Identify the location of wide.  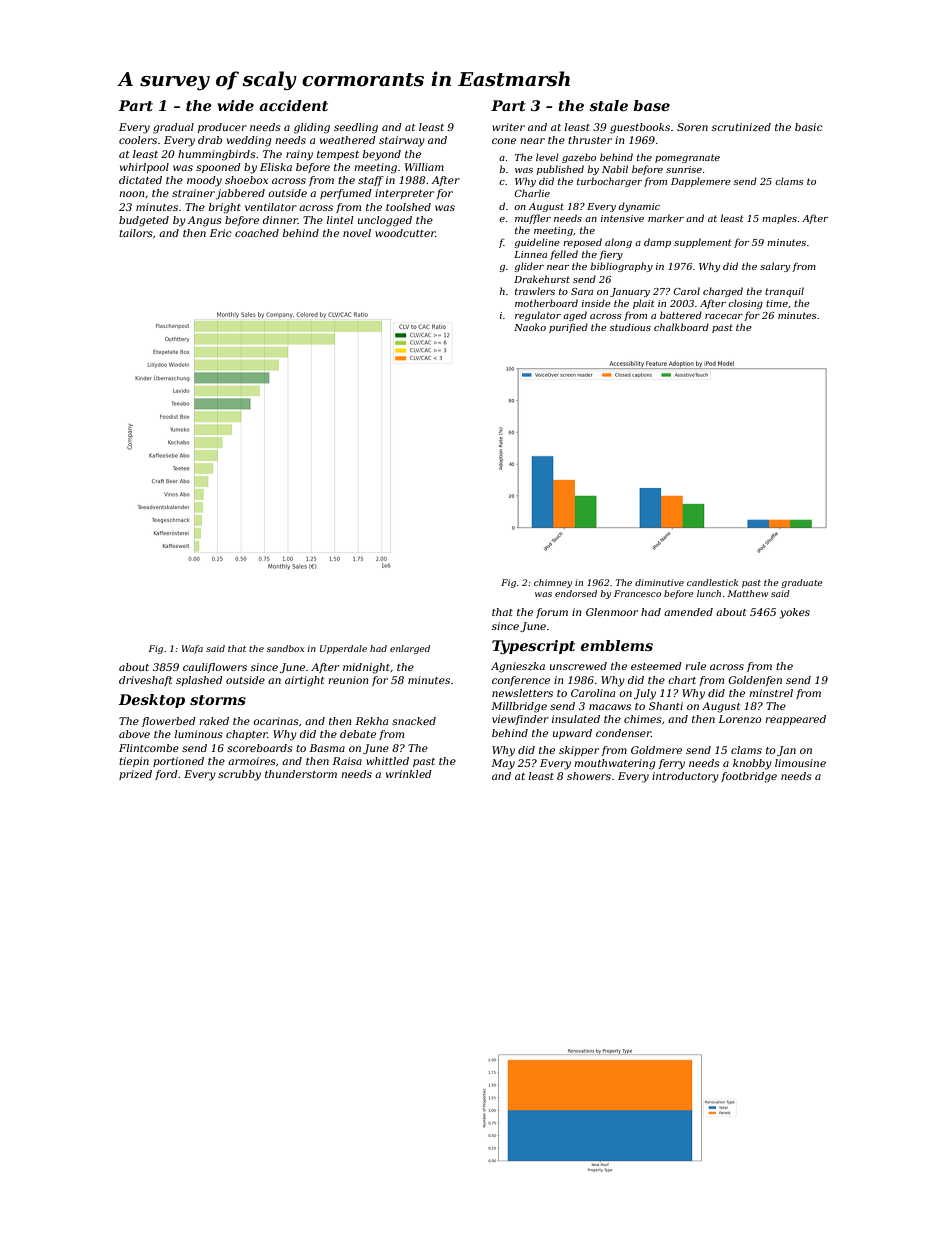
(235, 105).
